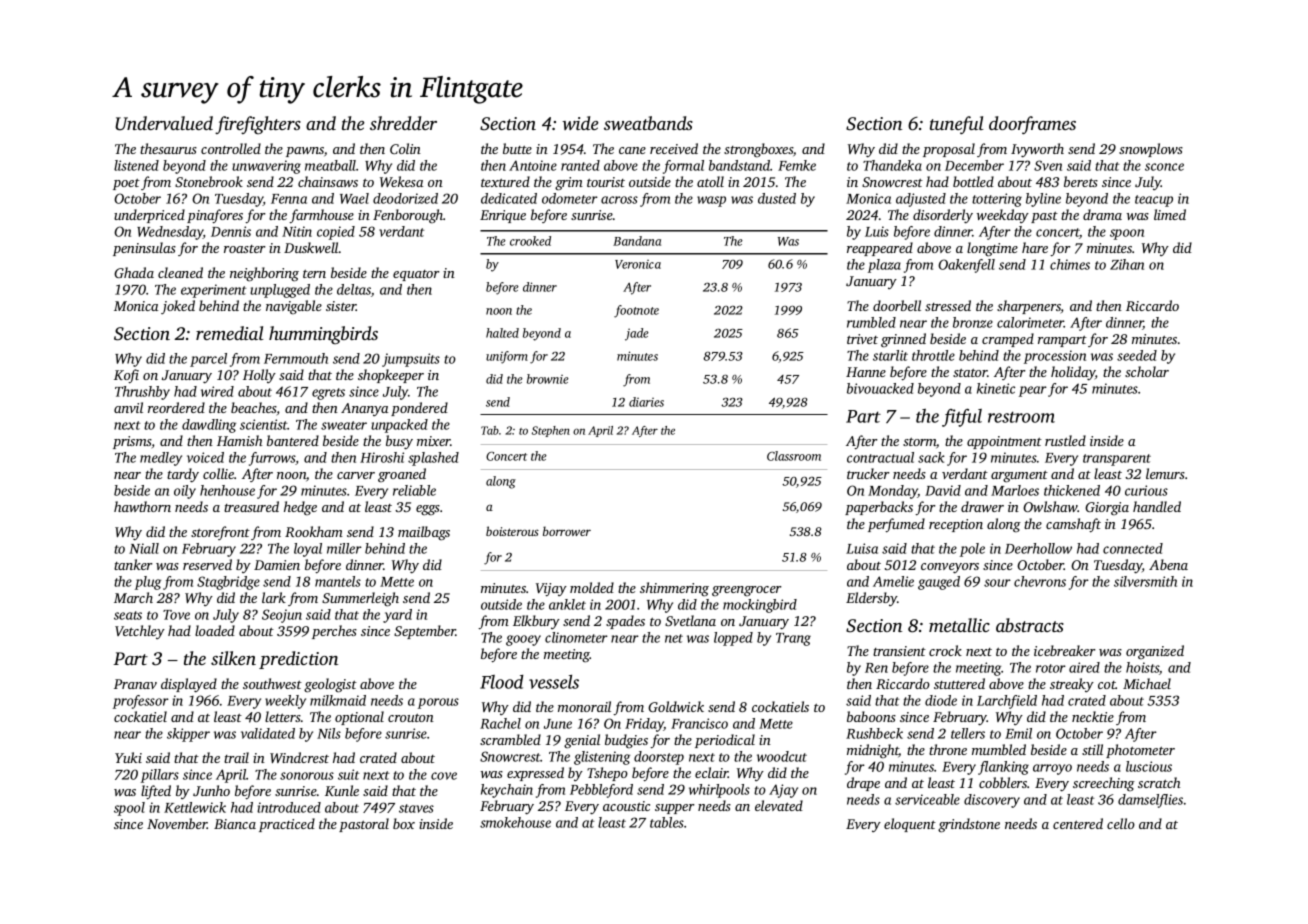 Image resolution: width=1308 pixels, height=924 pixels. I want to click on borrower, so click(567, 531).
